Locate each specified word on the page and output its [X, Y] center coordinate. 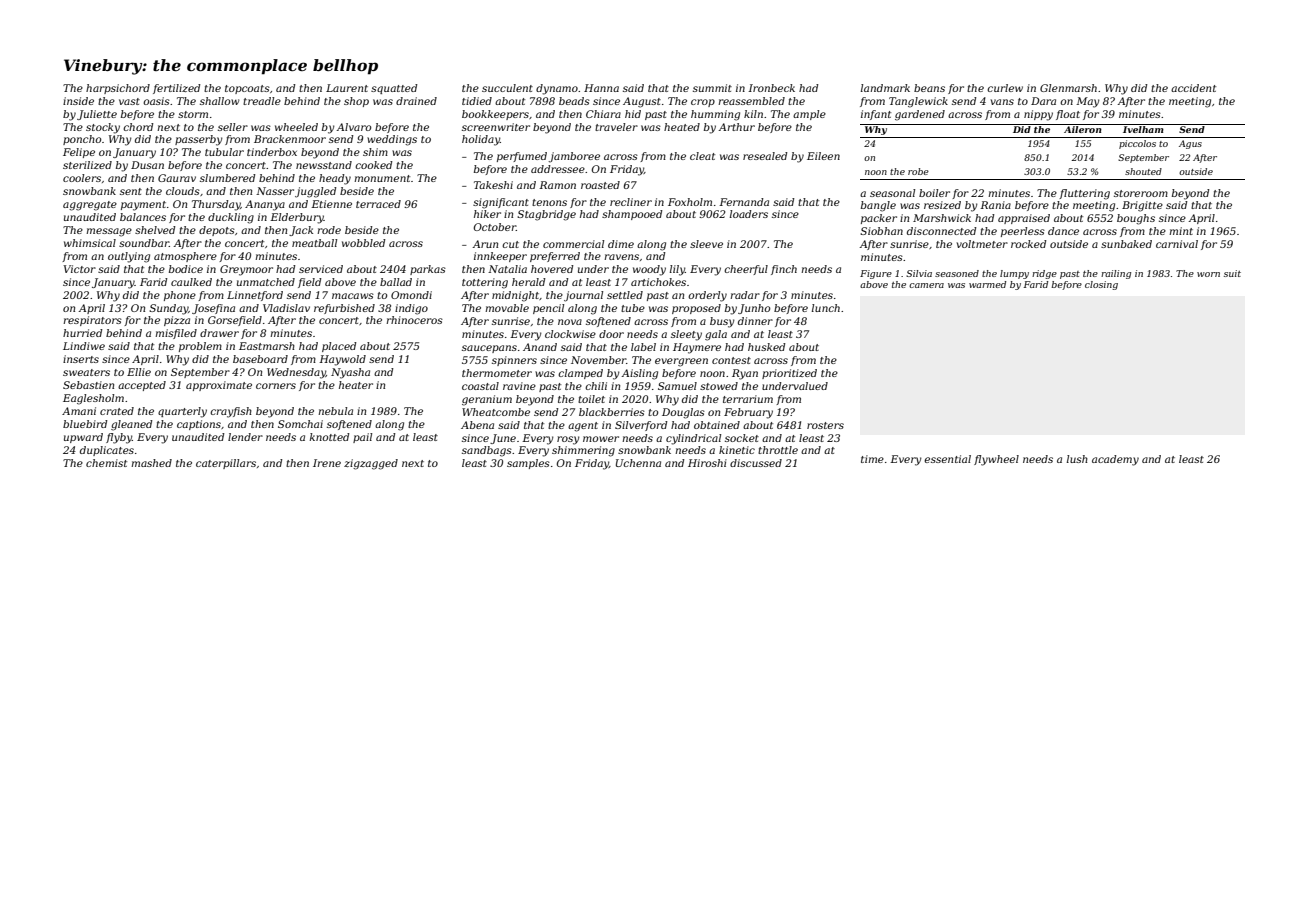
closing [1101, 285]
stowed [719, 386]
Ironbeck [771, 88]
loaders [749, 214]
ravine [519, 386]
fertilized [176, 89]
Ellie [139, 372]
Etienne [331, 204]
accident [1193, 88]
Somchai [300, 424]
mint [1181, 231]
